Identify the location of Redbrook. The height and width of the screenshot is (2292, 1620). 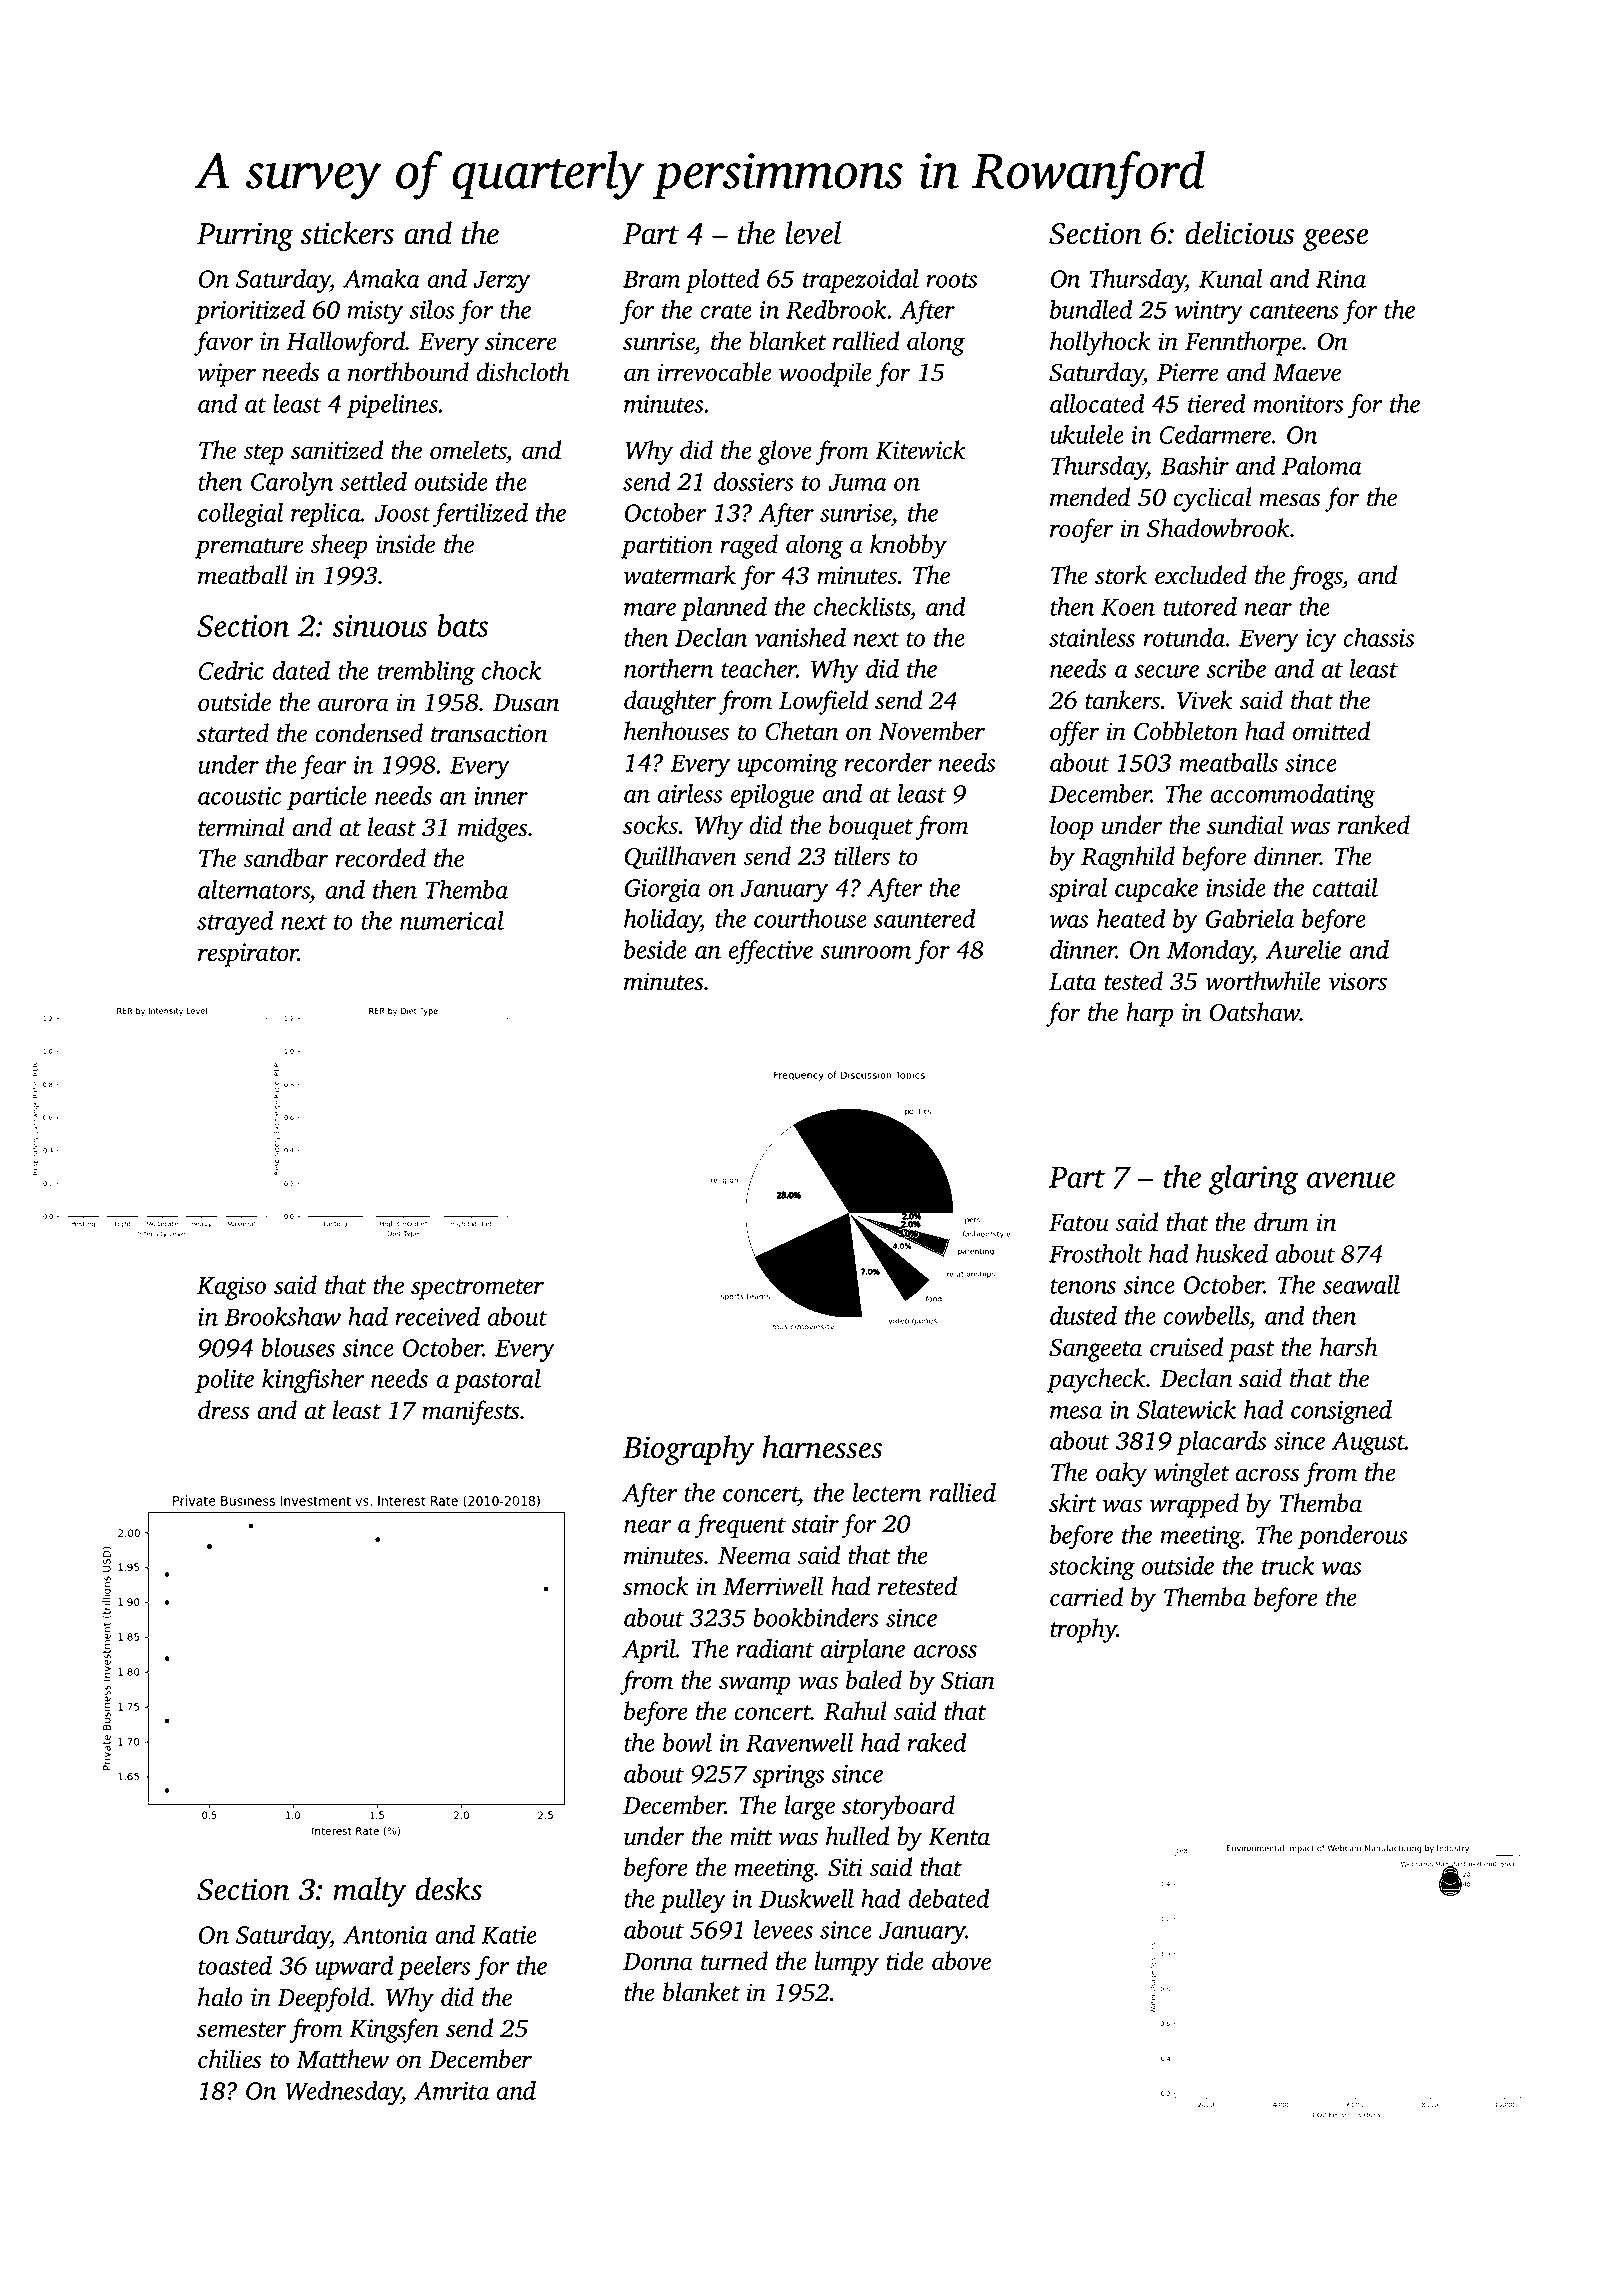
(836, 309).
